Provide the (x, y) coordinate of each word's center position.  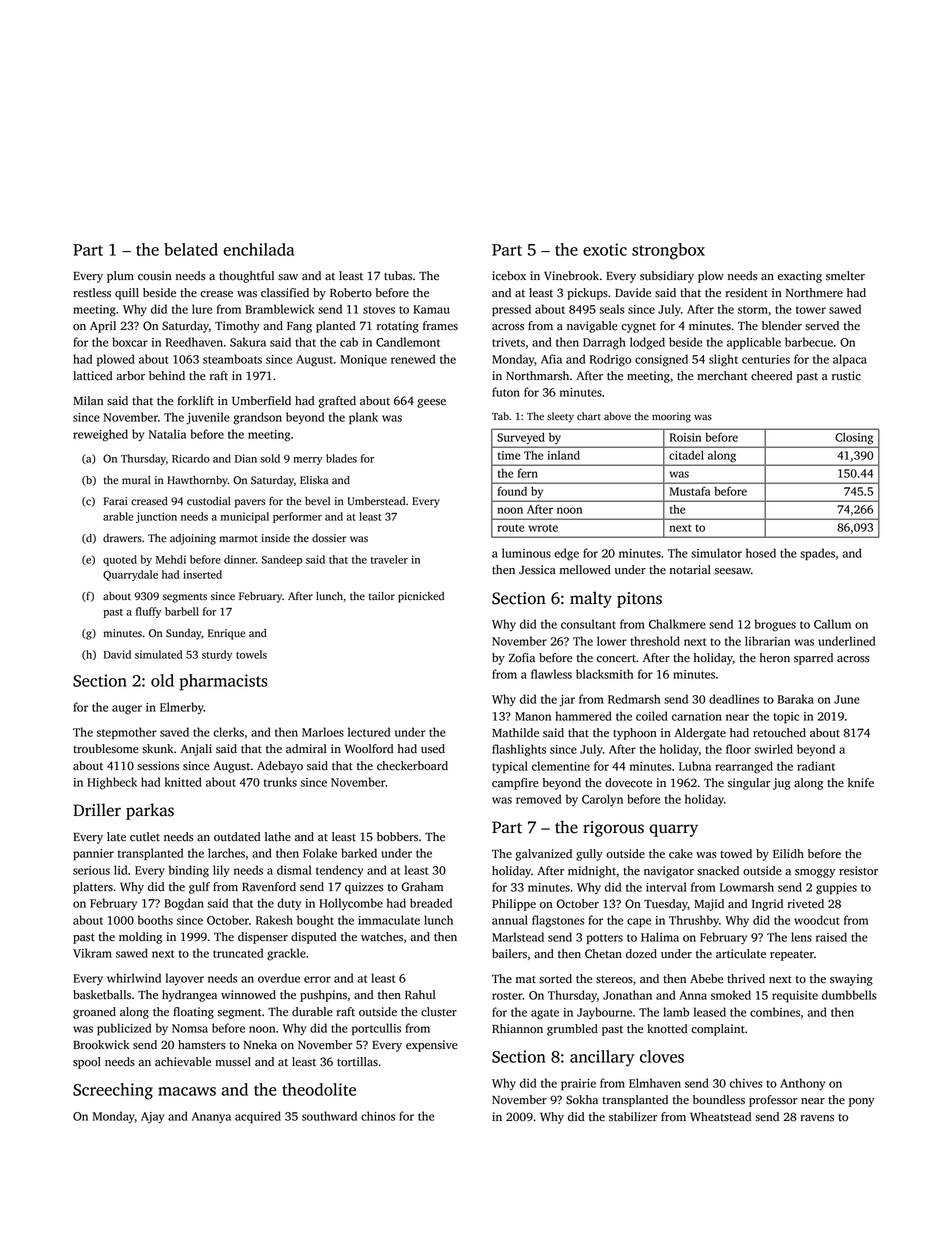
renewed (413, 359)
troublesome (106, 749)
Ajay (152, 1118)
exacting (800, 277)
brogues (775, 625)
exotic (605, 249)
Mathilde (515, 733)
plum (120, 277)
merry (307, 461)
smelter (845, 276)
